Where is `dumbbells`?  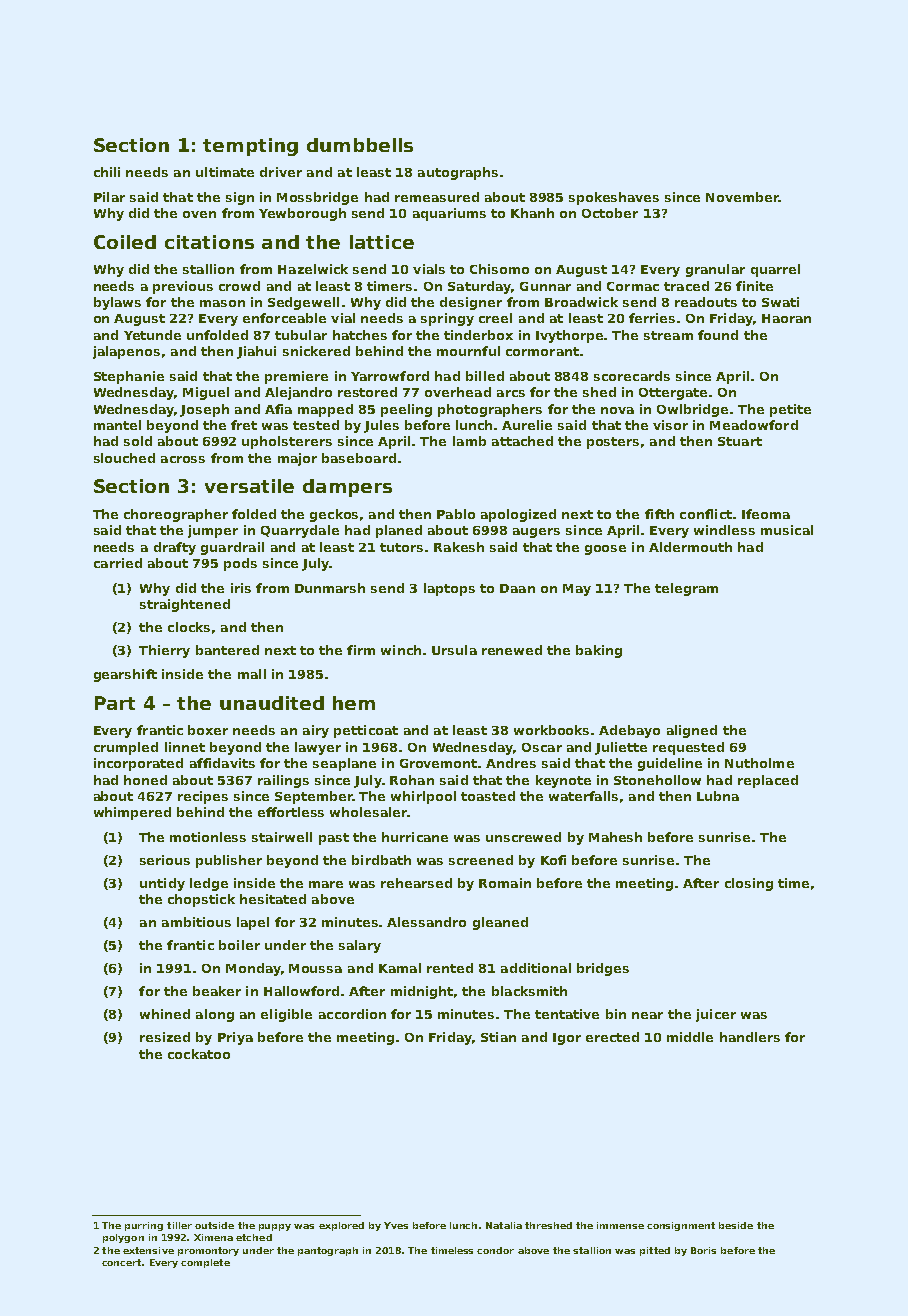
dumbbells is located at coordinates (360, 145).
